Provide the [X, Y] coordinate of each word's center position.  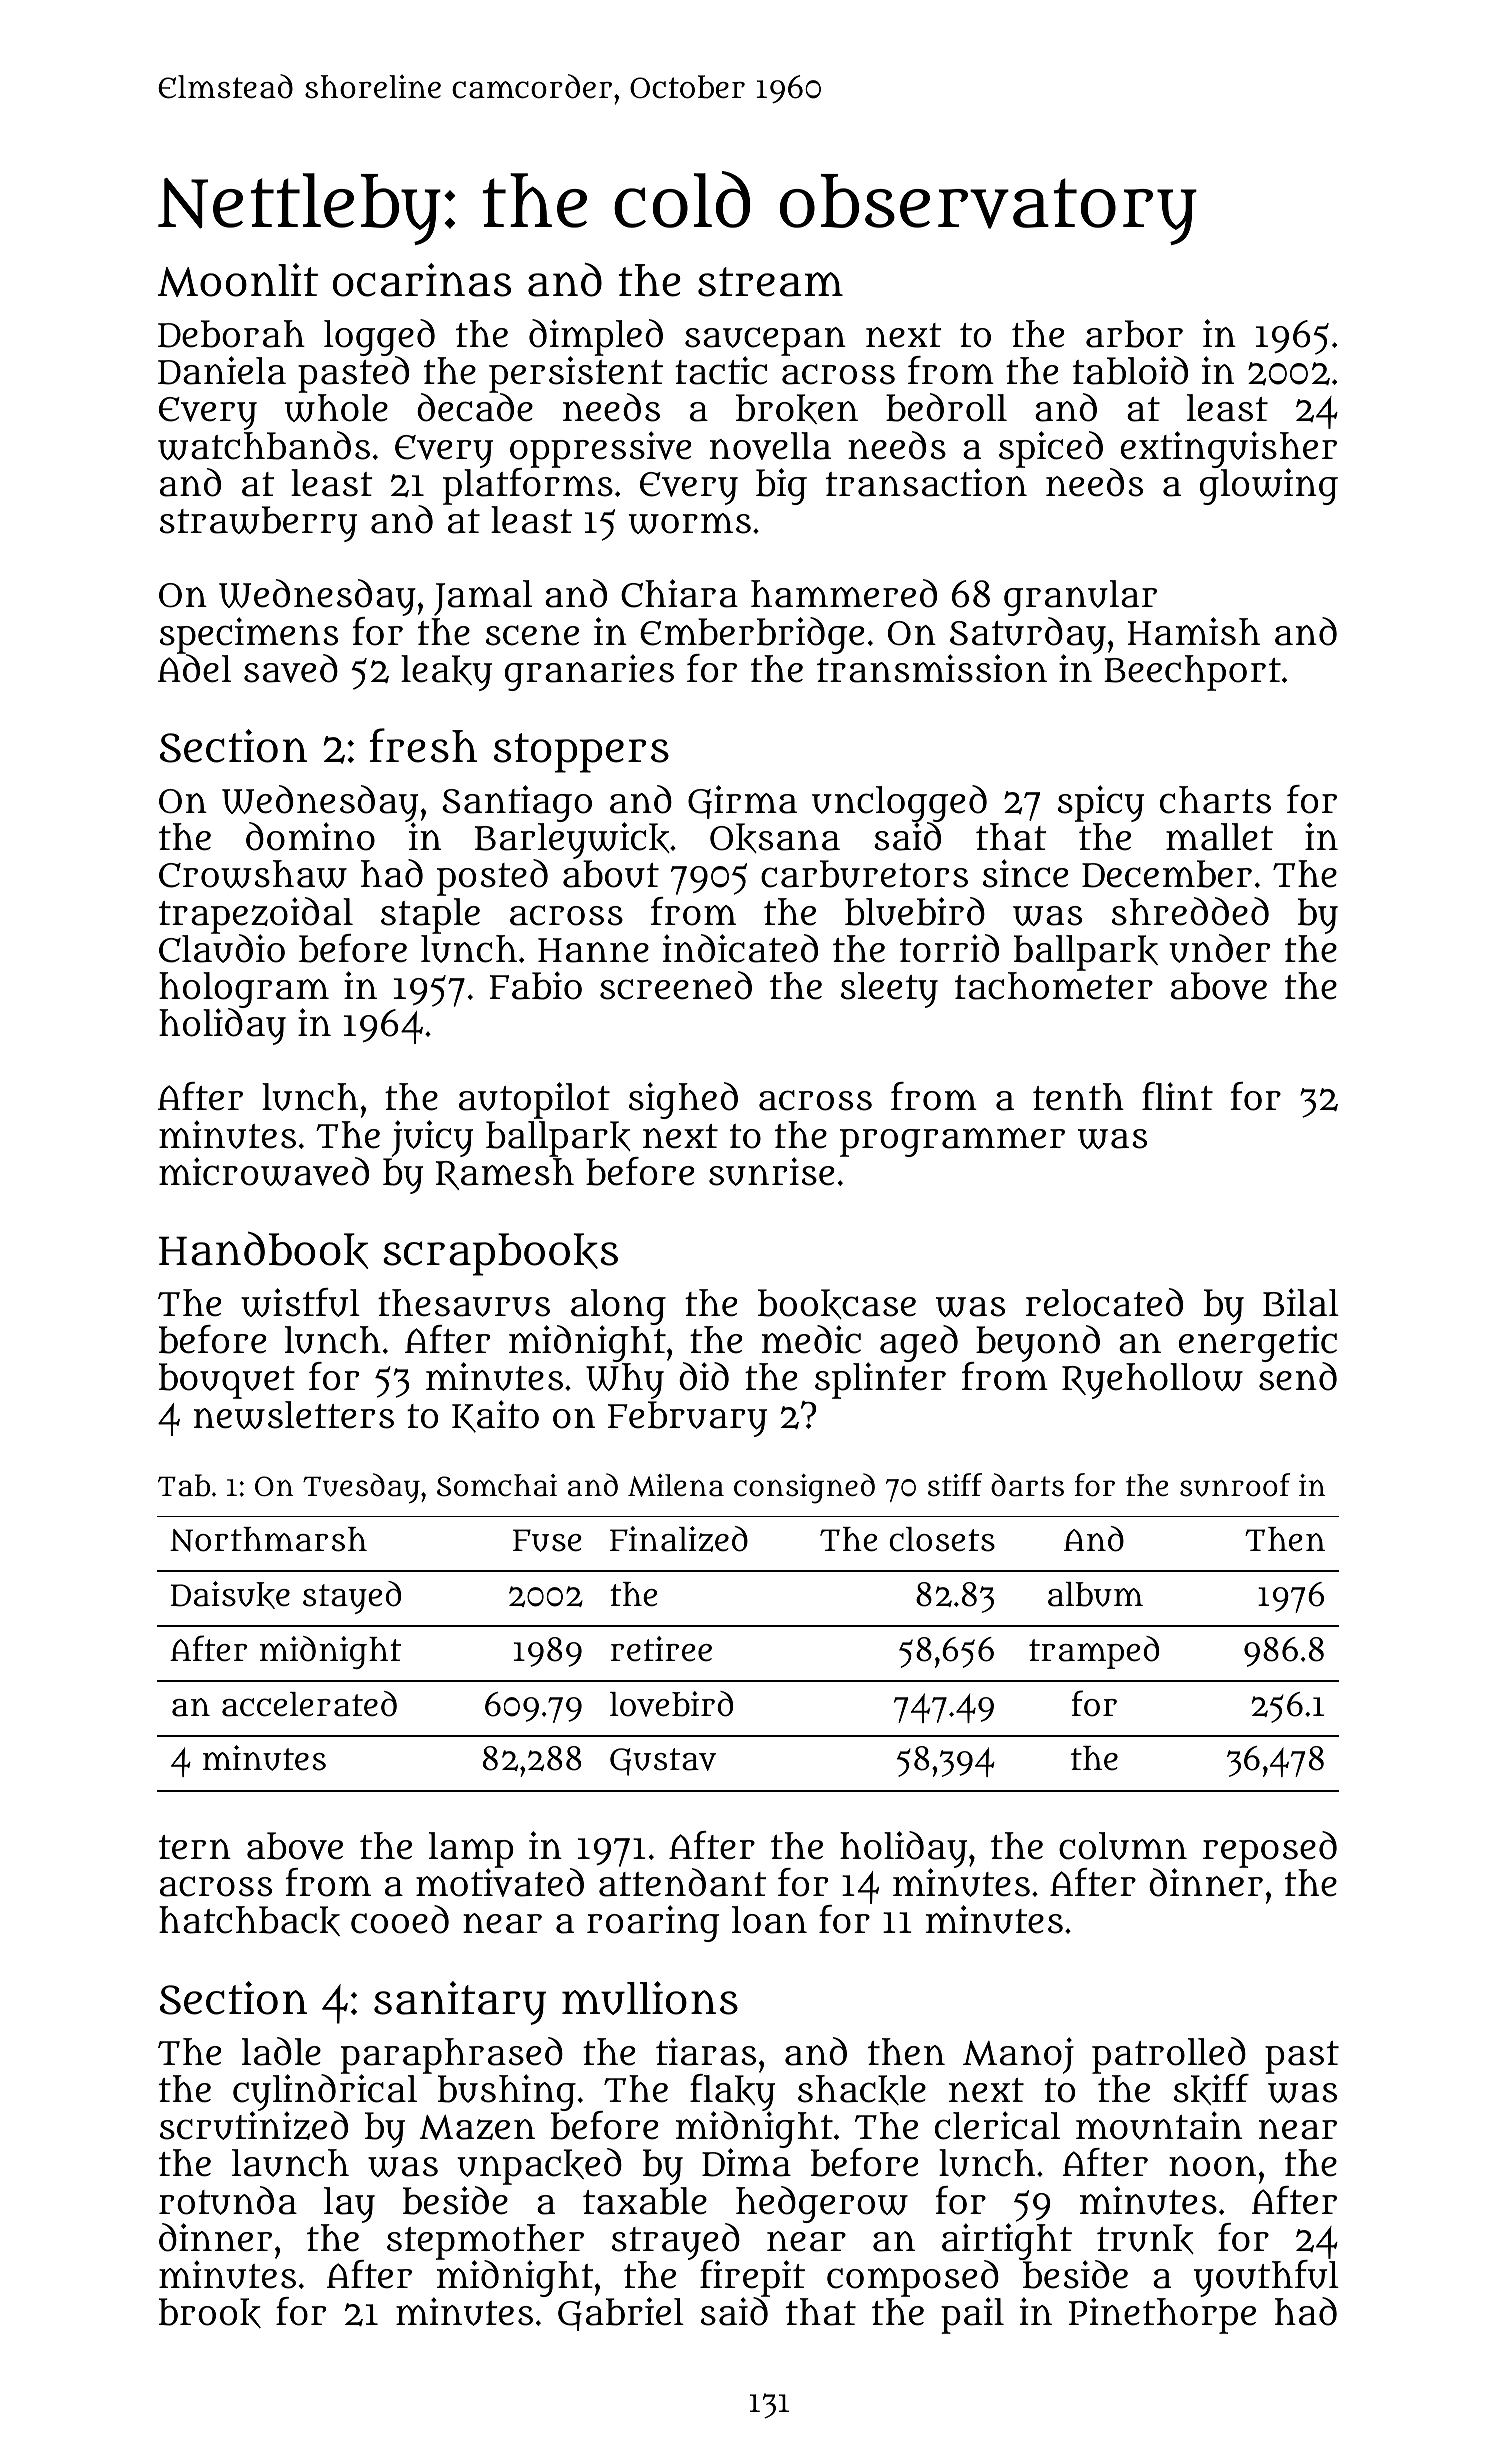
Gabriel [621, 2314]
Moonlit [238, 280]
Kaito [495, 1416]
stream [770, 282]
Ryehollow [1152, 1381]
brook [210, 2313]
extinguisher [1229, 449]
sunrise [771, 1171]
